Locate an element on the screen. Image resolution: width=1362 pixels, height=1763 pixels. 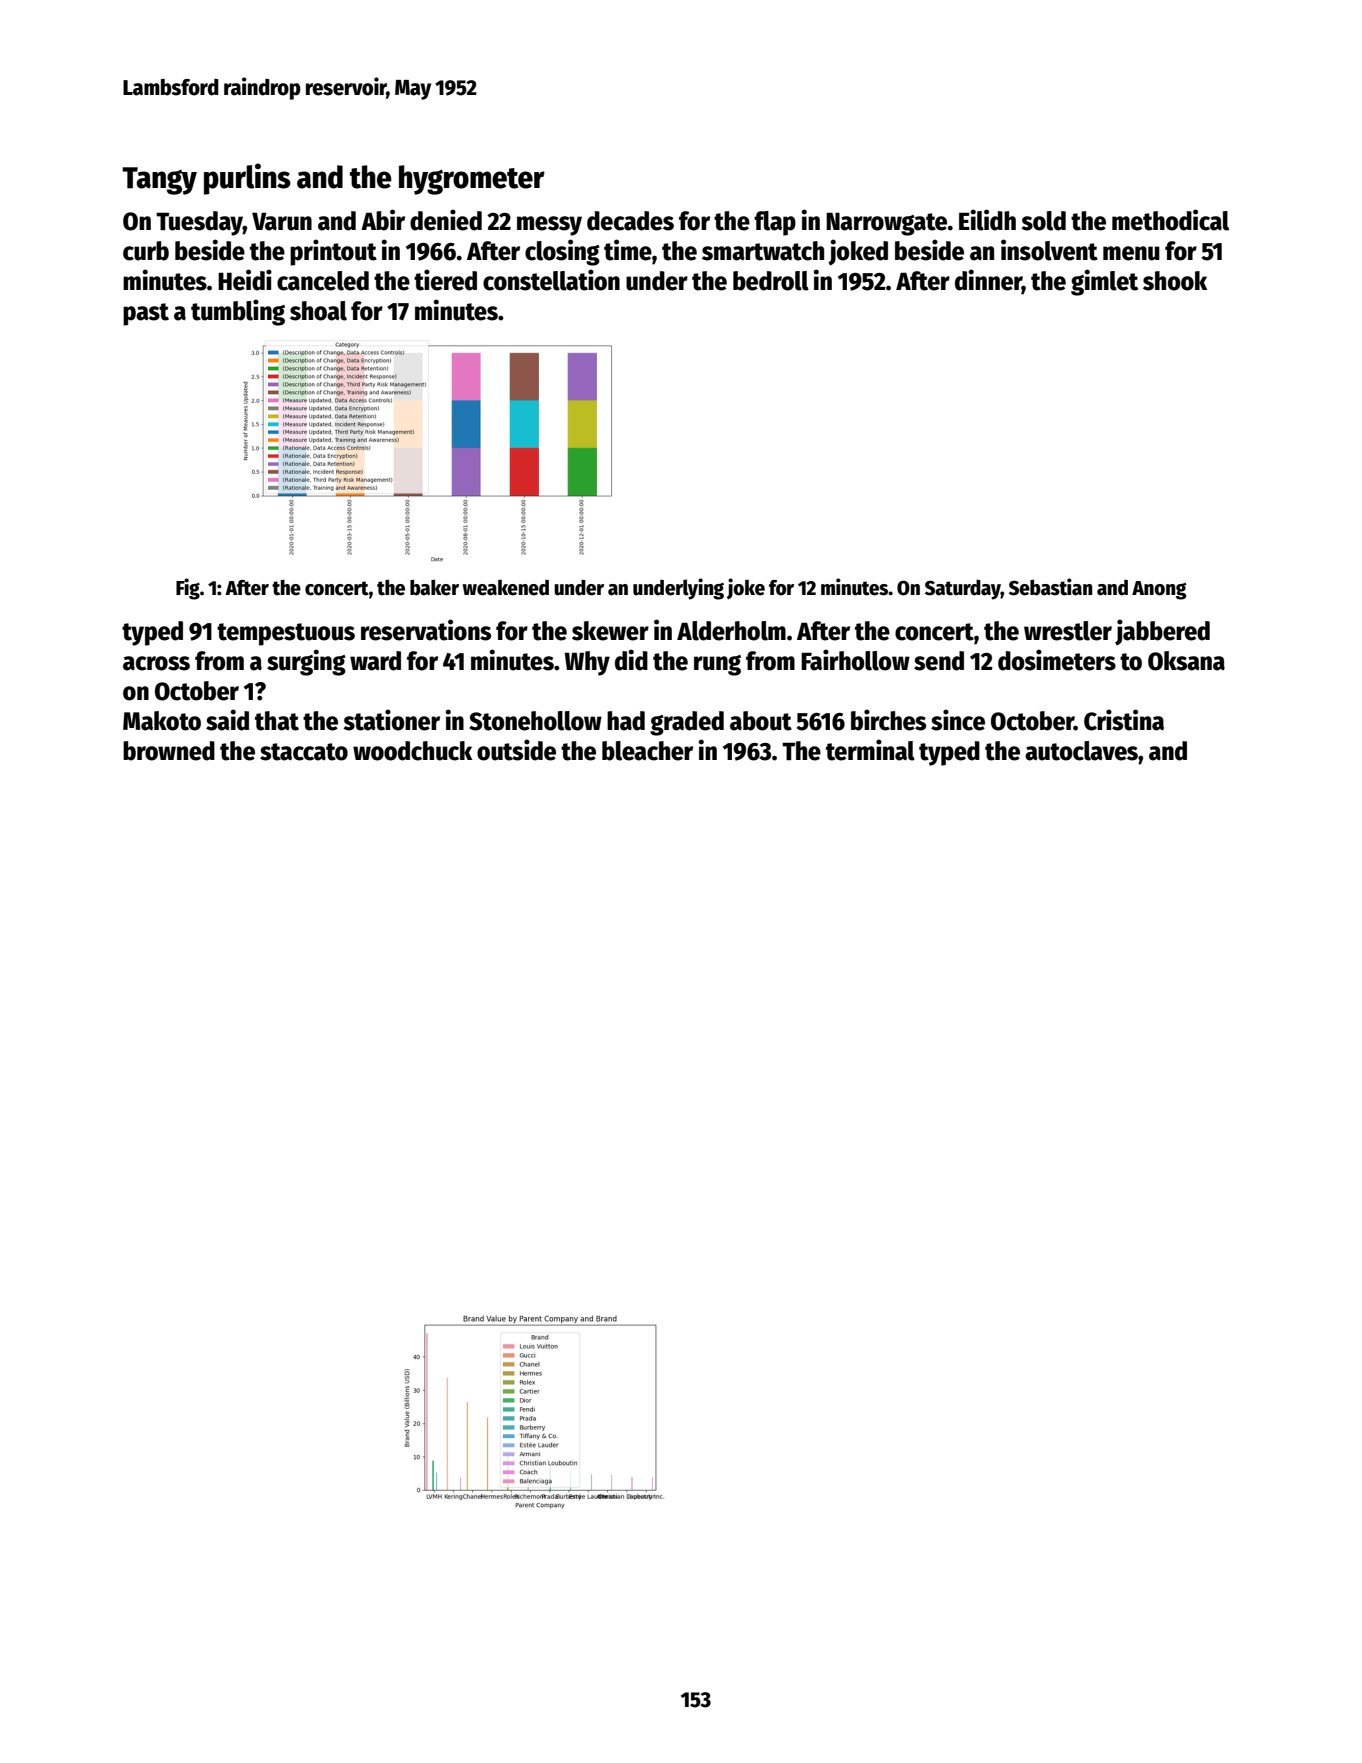
curb is located at coordinates (146, 251).
